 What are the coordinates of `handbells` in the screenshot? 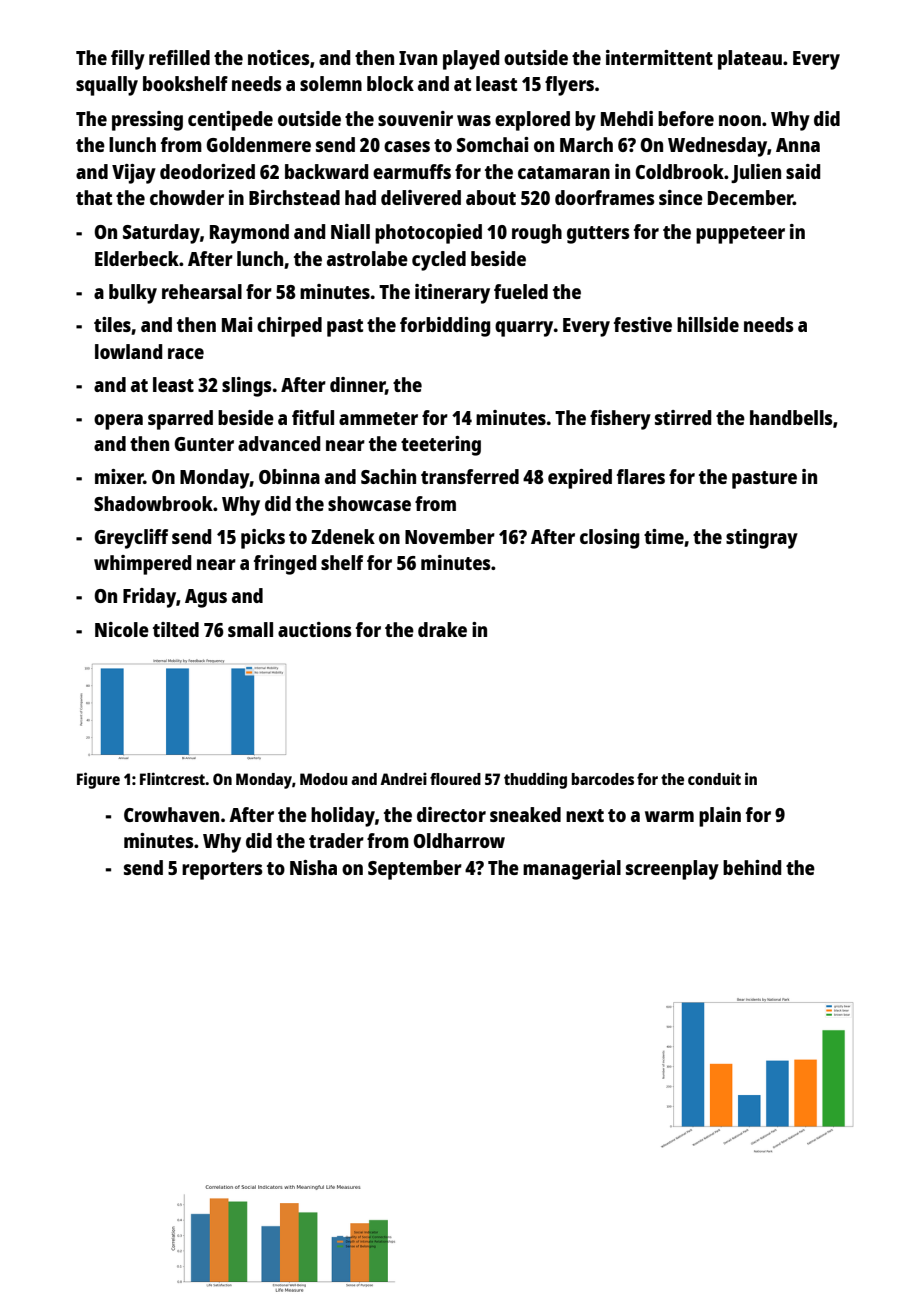 It's located at (791, 417).
